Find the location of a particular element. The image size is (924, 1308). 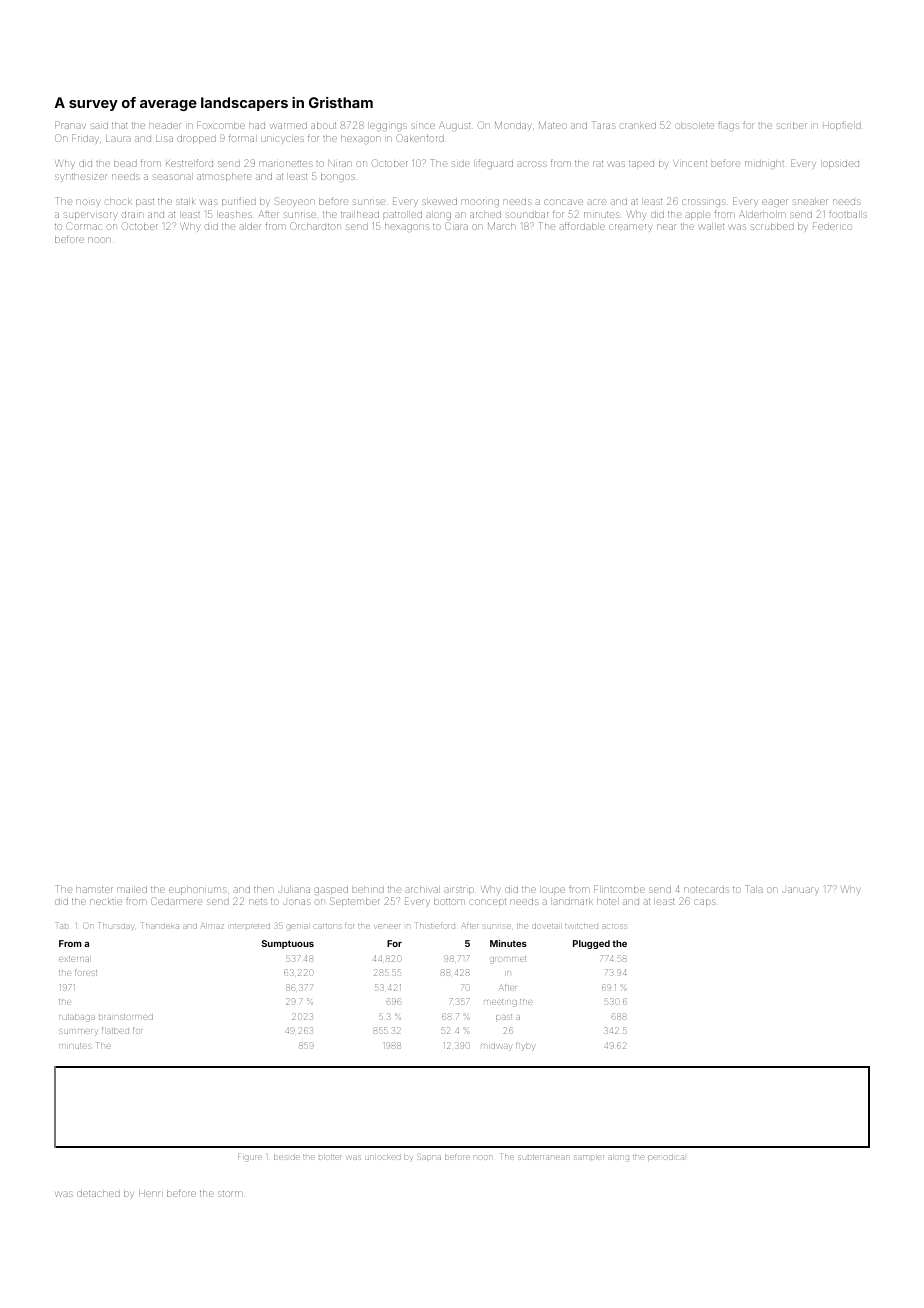

Ciara is located at coordinates (456, 226).
